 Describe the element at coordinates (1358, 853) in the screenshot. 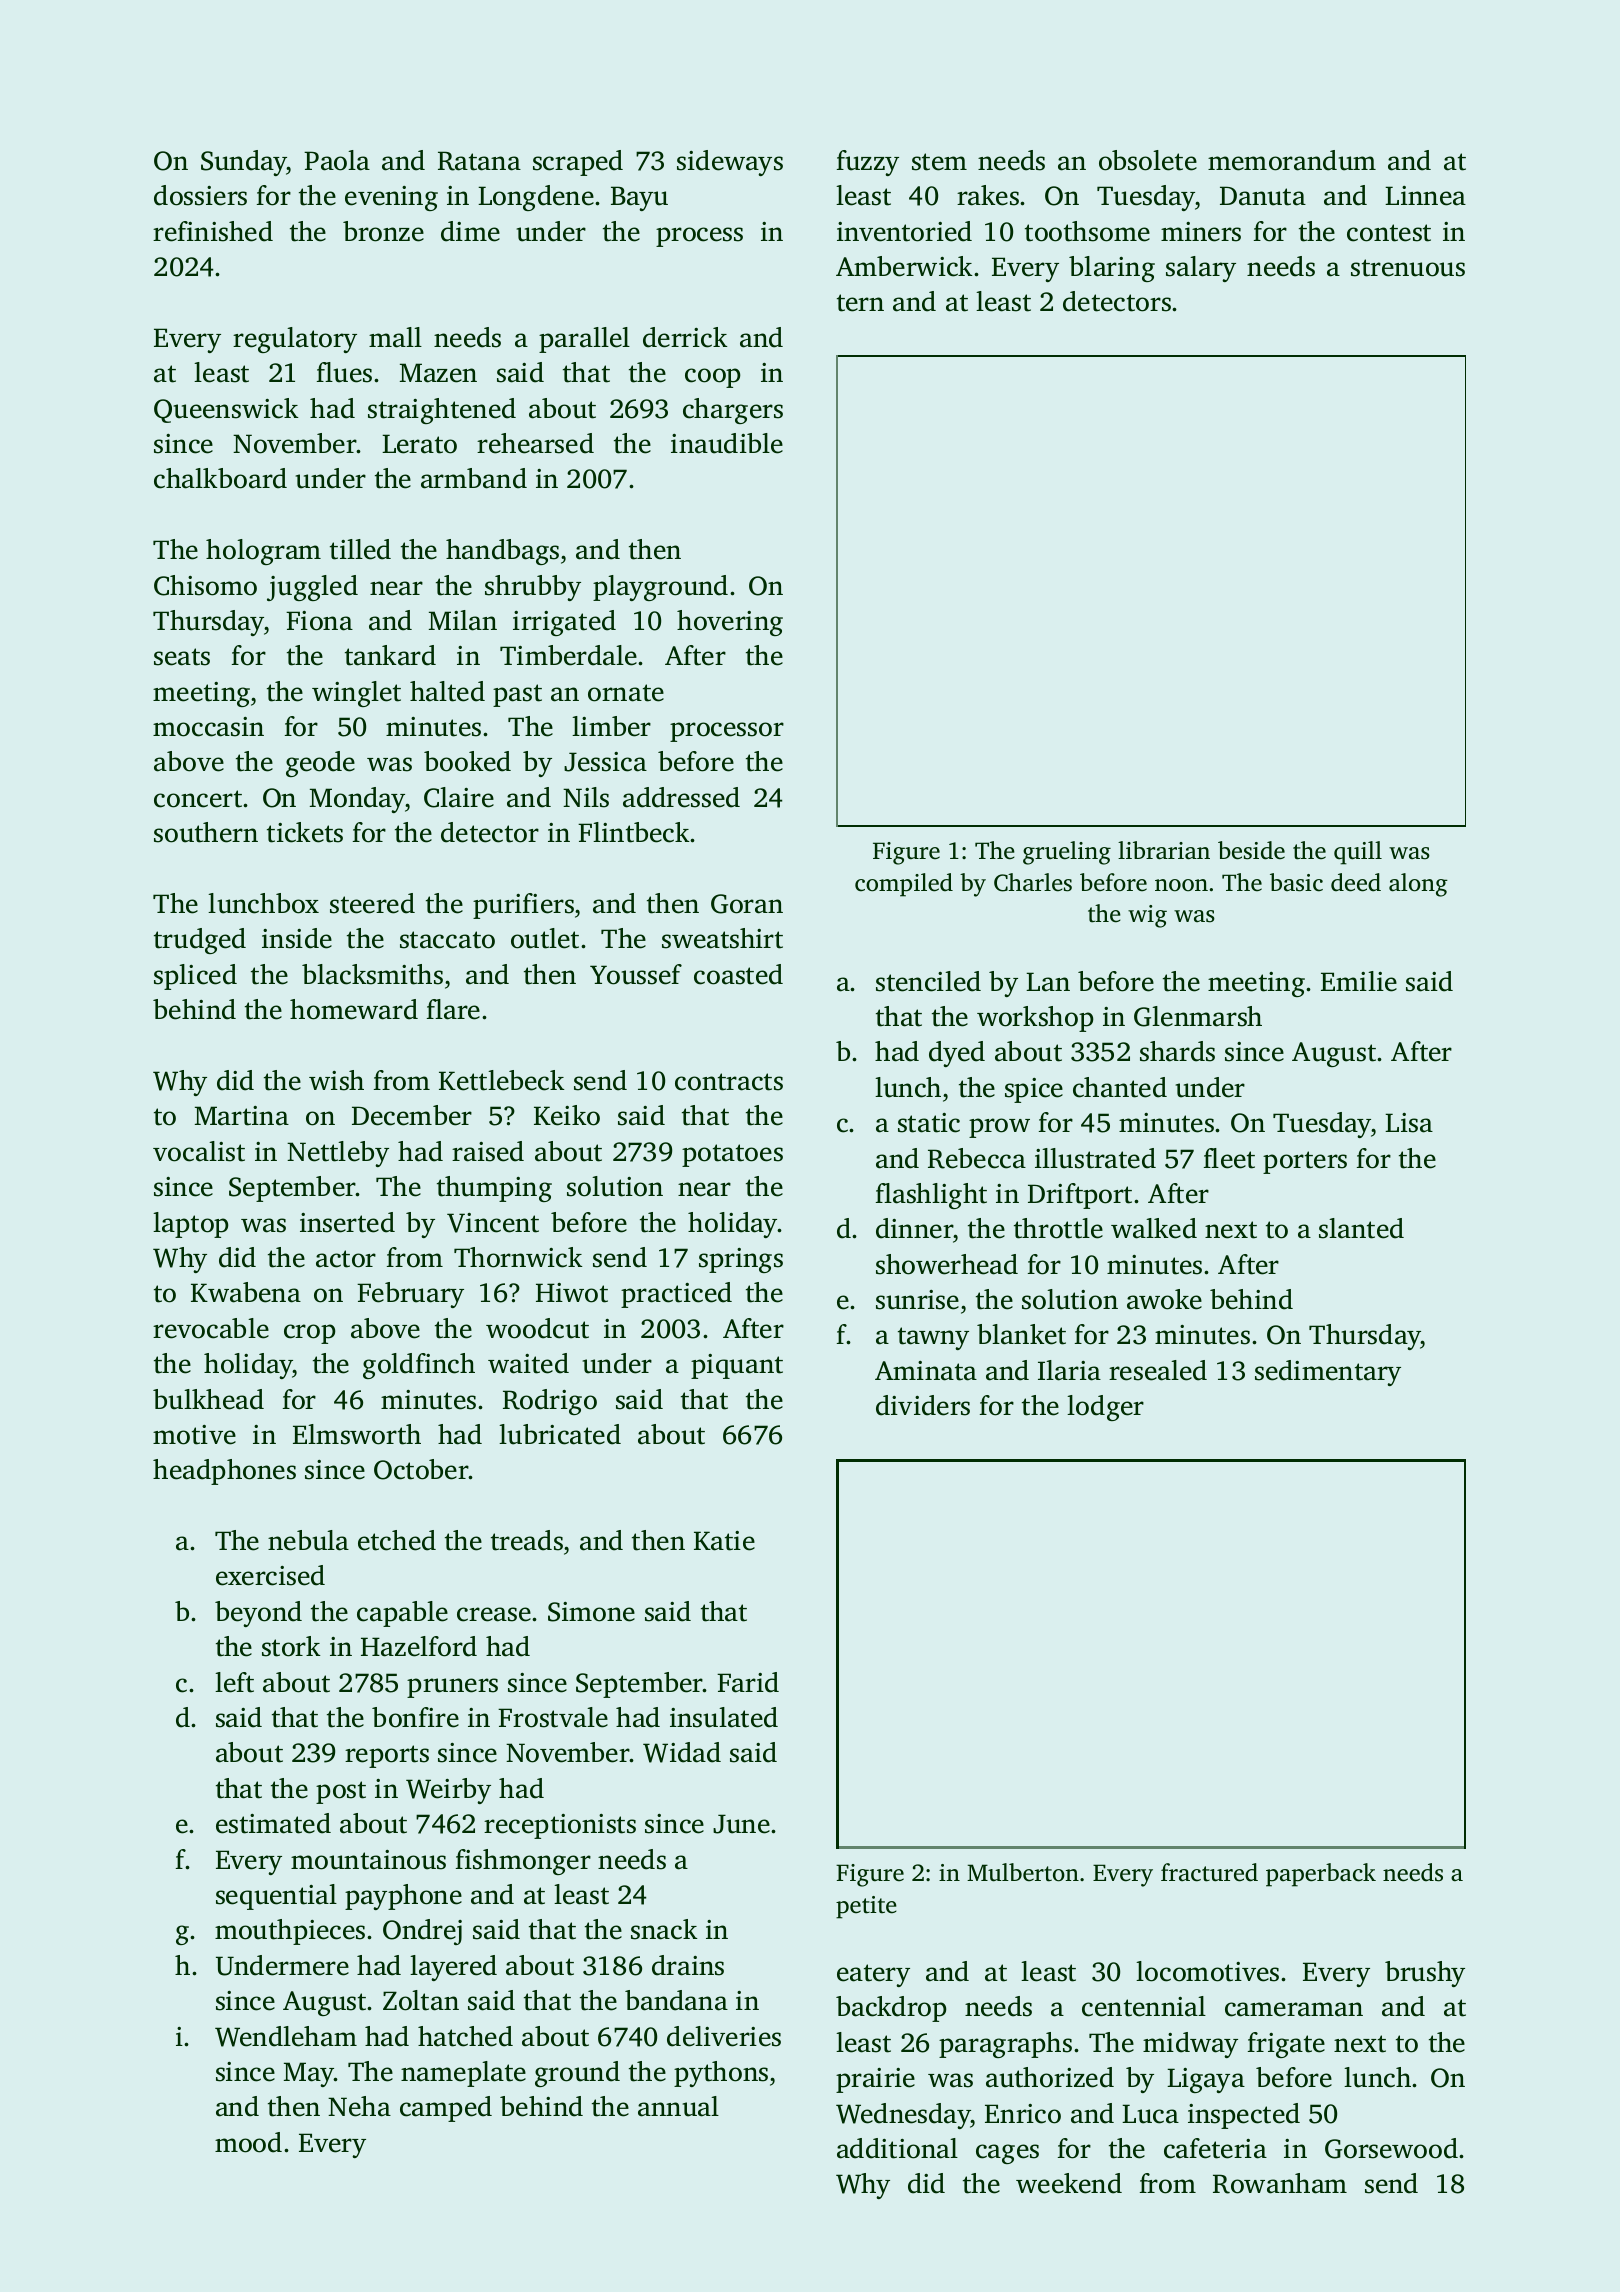

I see `quill` at that location.
